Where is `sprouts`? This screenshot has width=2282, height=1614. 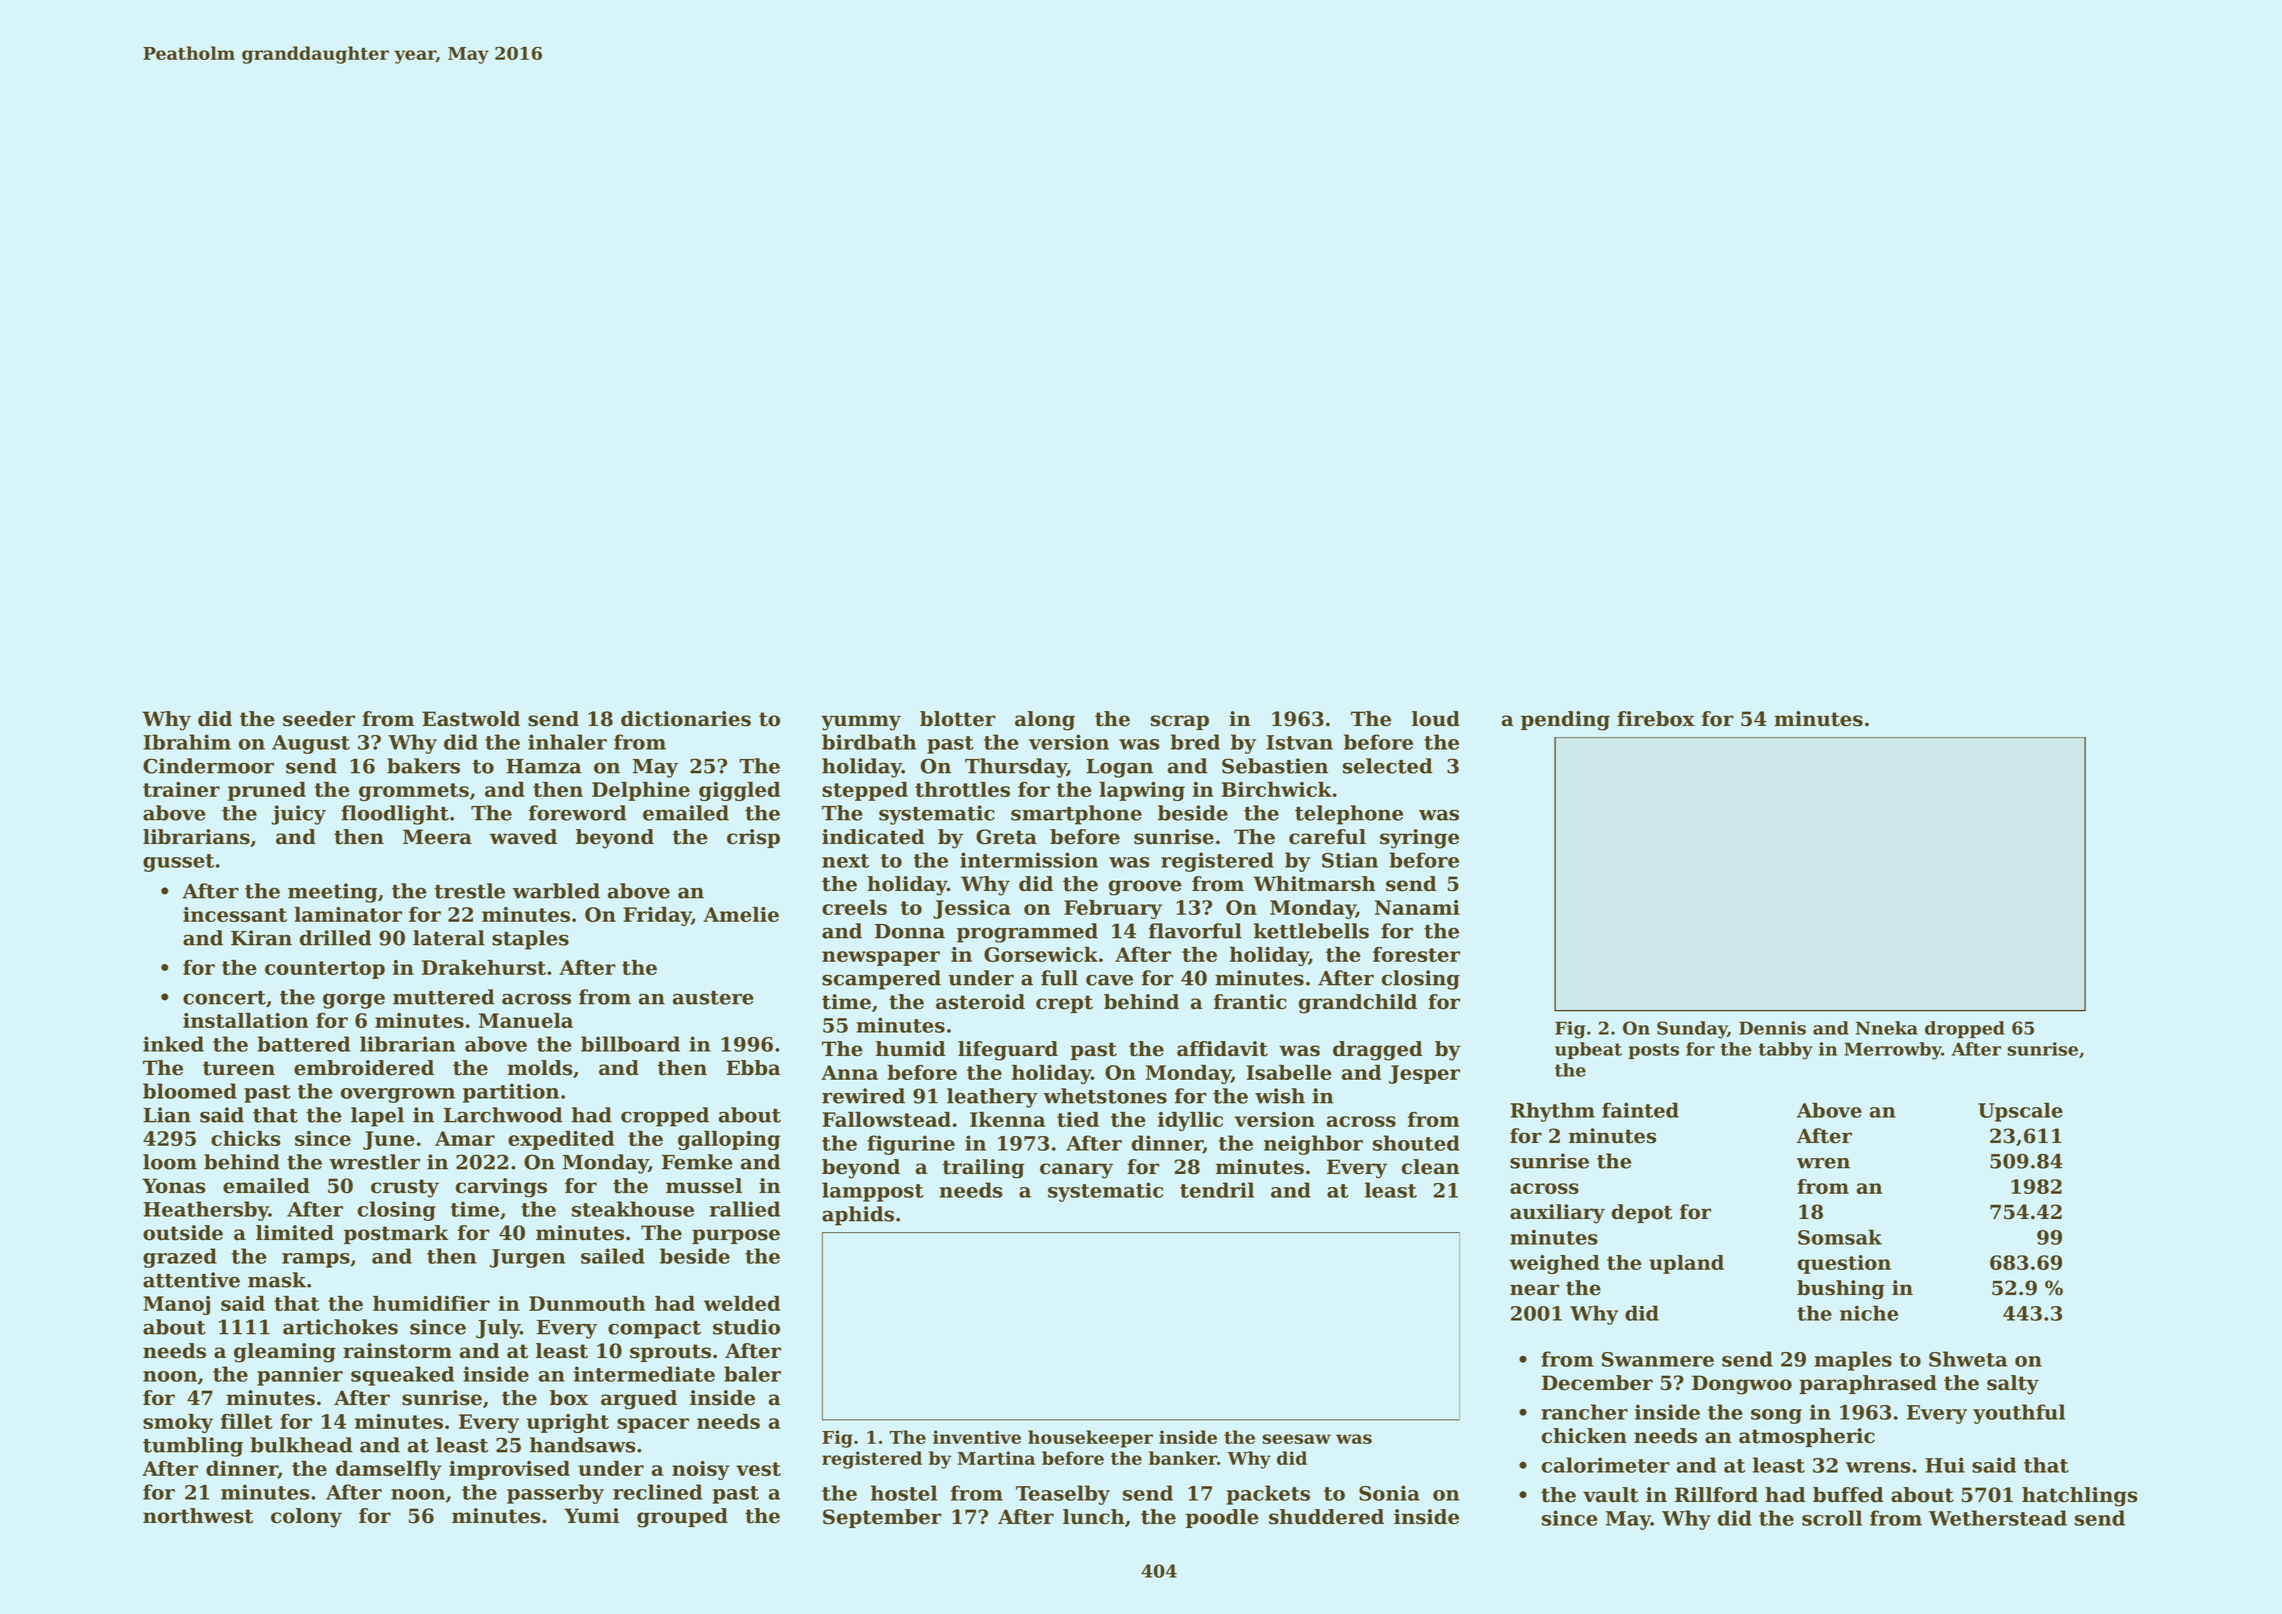
sprouts is located at coordinates (670, 1353).
